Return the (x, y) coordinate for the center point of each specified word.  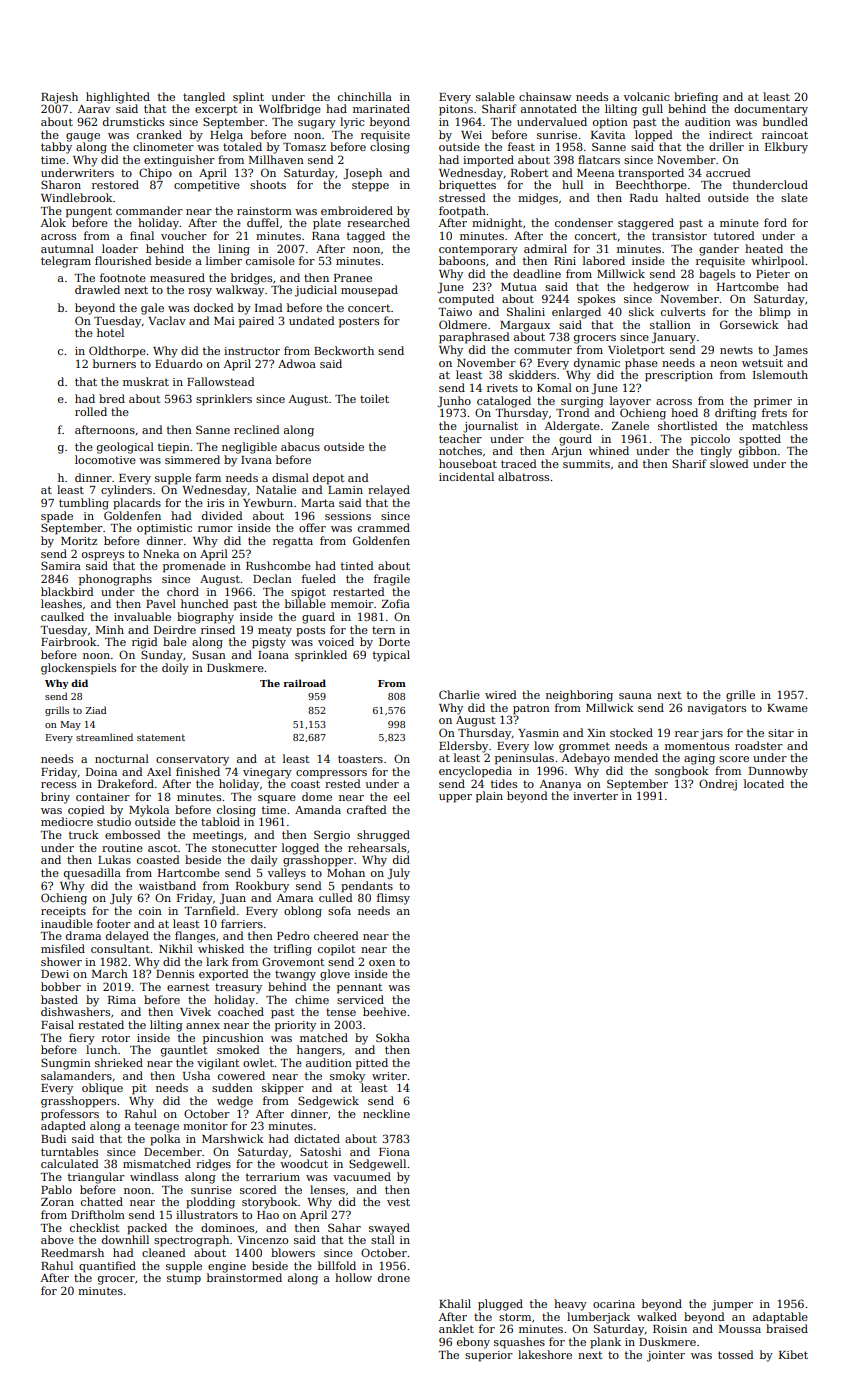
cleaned (164, 1252)
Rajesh (59, 98)
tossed (736, 1354)
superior (489, 1356)
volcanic (647, 96)
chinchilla (365, 96)
